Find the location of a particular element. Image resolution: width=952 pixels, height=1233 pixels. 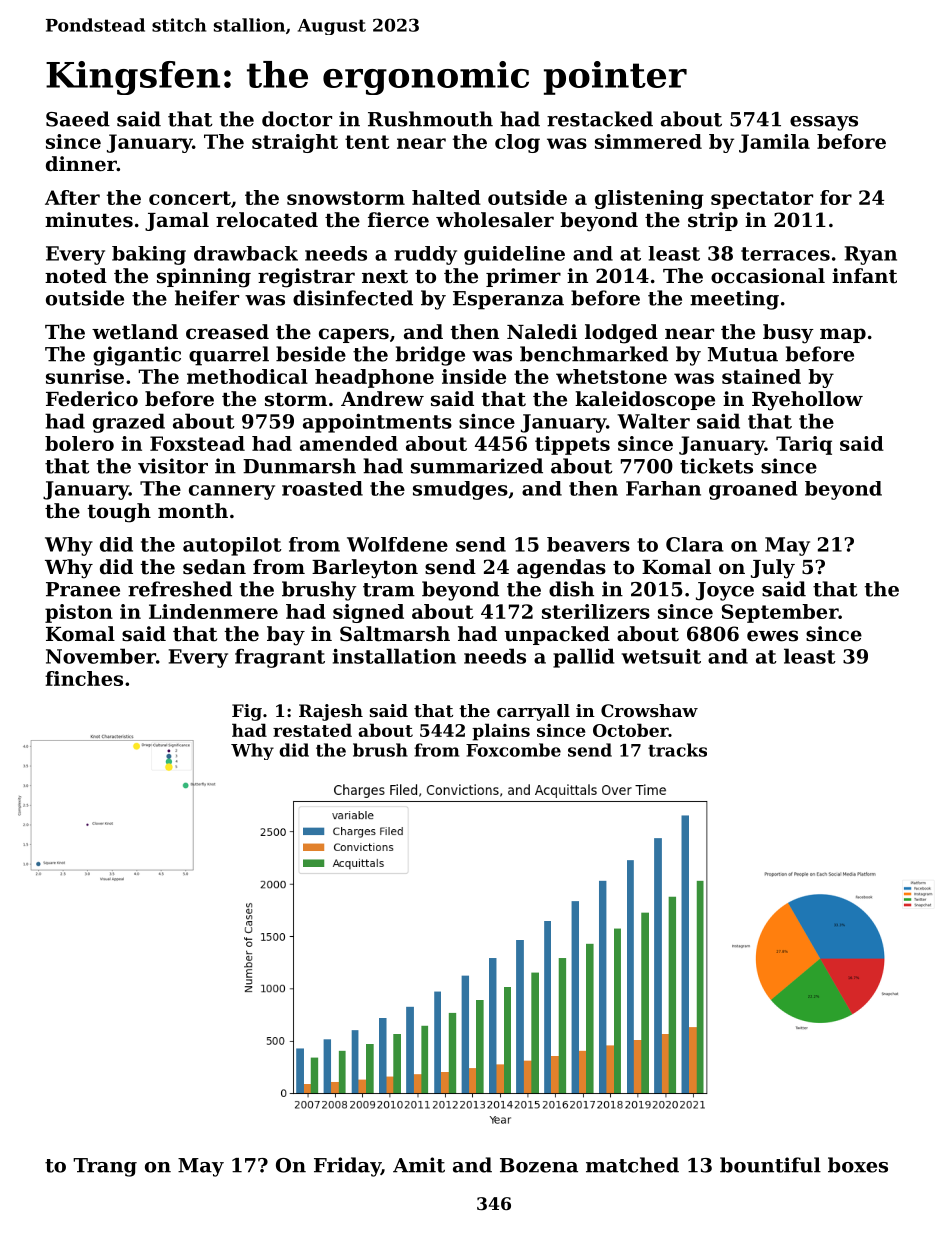

bountiful is located at coordinates (770, 1165).
